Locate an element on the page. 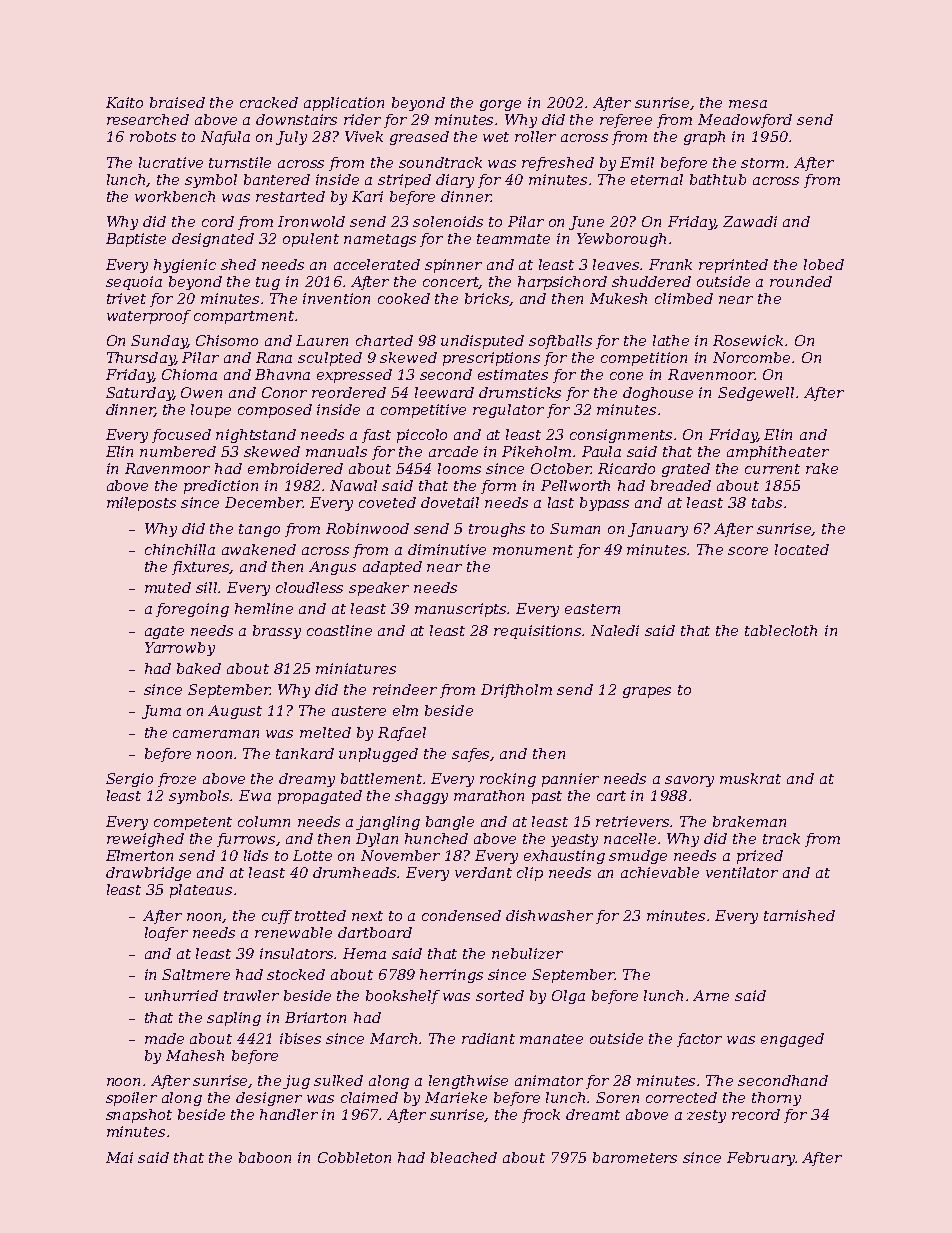 The image size is (952, 1233). requisitions is located at coordinates (538, 632).
